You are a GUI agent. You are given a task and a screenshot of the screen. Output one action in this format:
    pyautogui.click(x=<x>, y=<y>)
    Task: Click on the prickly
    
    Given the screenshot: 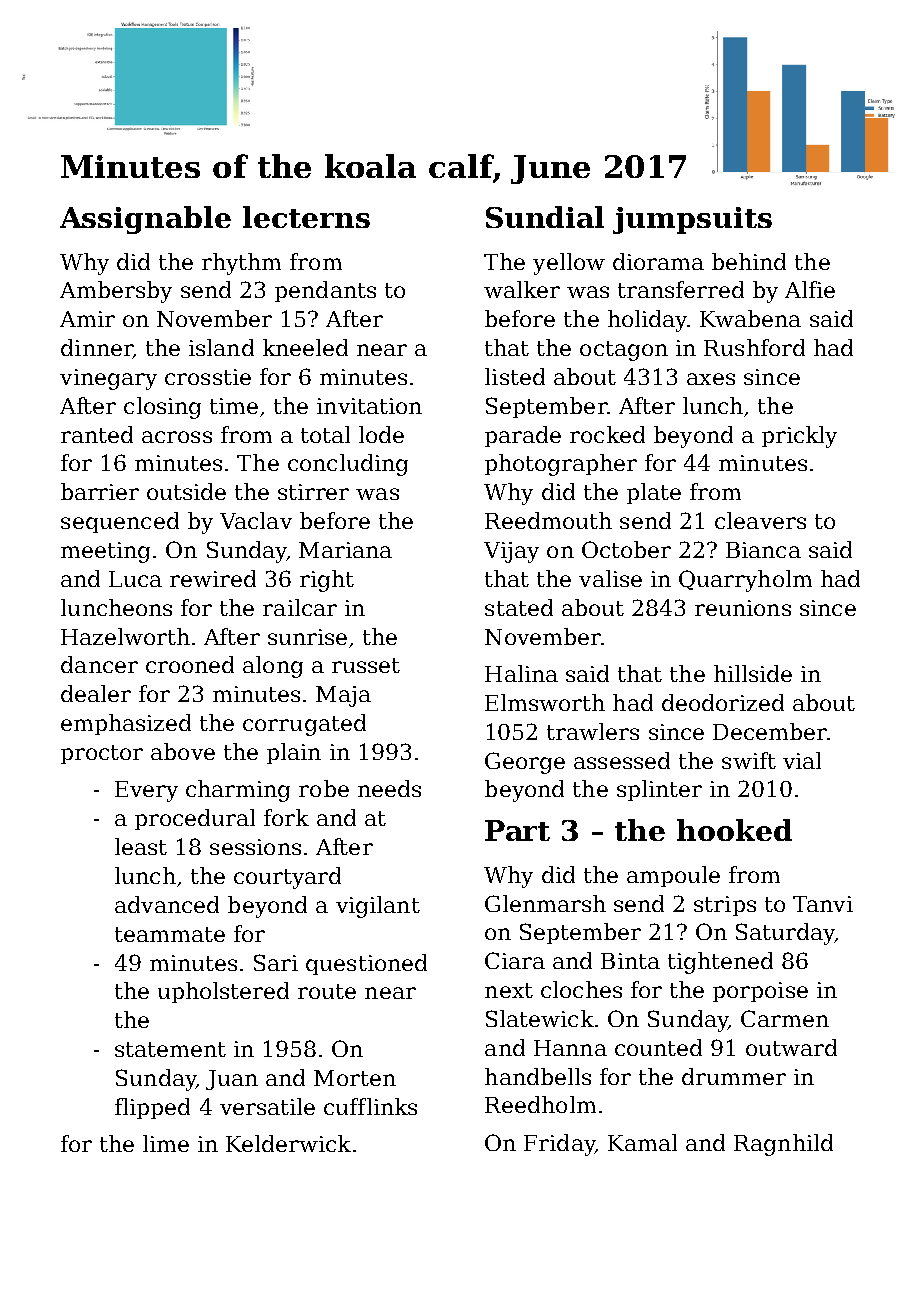 What is the action you would take?
    pyautogui.click(x=799, y=437)
